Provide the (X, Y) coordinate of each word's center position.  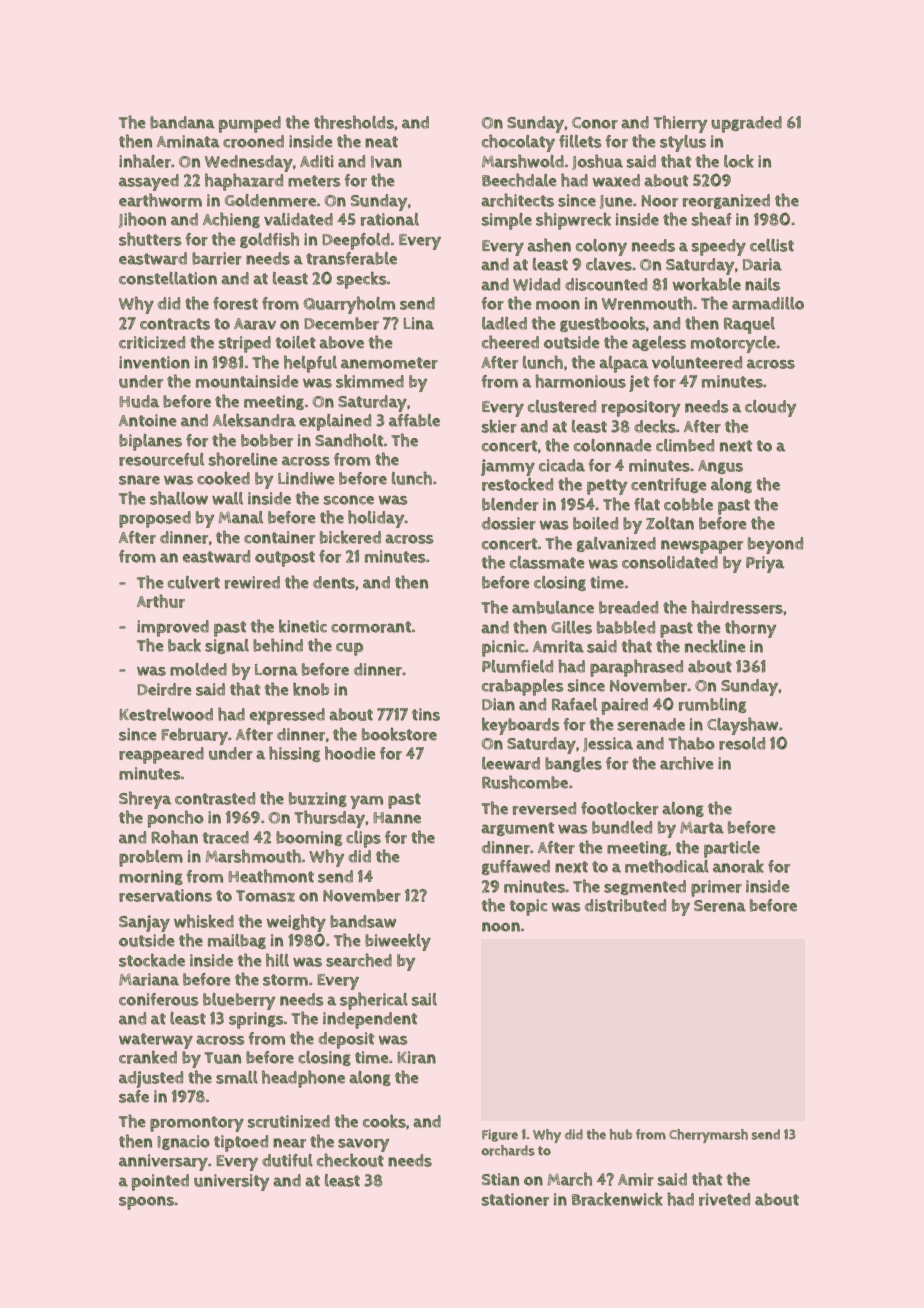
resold (742, 743)
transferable (351, 258)
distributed (625, 905)
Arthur (161, 601)
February (194, 736)
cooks (384, 1121)
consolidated (670, 562)
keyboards (520, 726)
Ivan (386, 162)
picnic (503, 648)
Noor (660, 201)
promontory (197, 1124)
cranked (148, 1057)
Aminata (188, 141)
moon (558, 305)
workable (707, 284)
